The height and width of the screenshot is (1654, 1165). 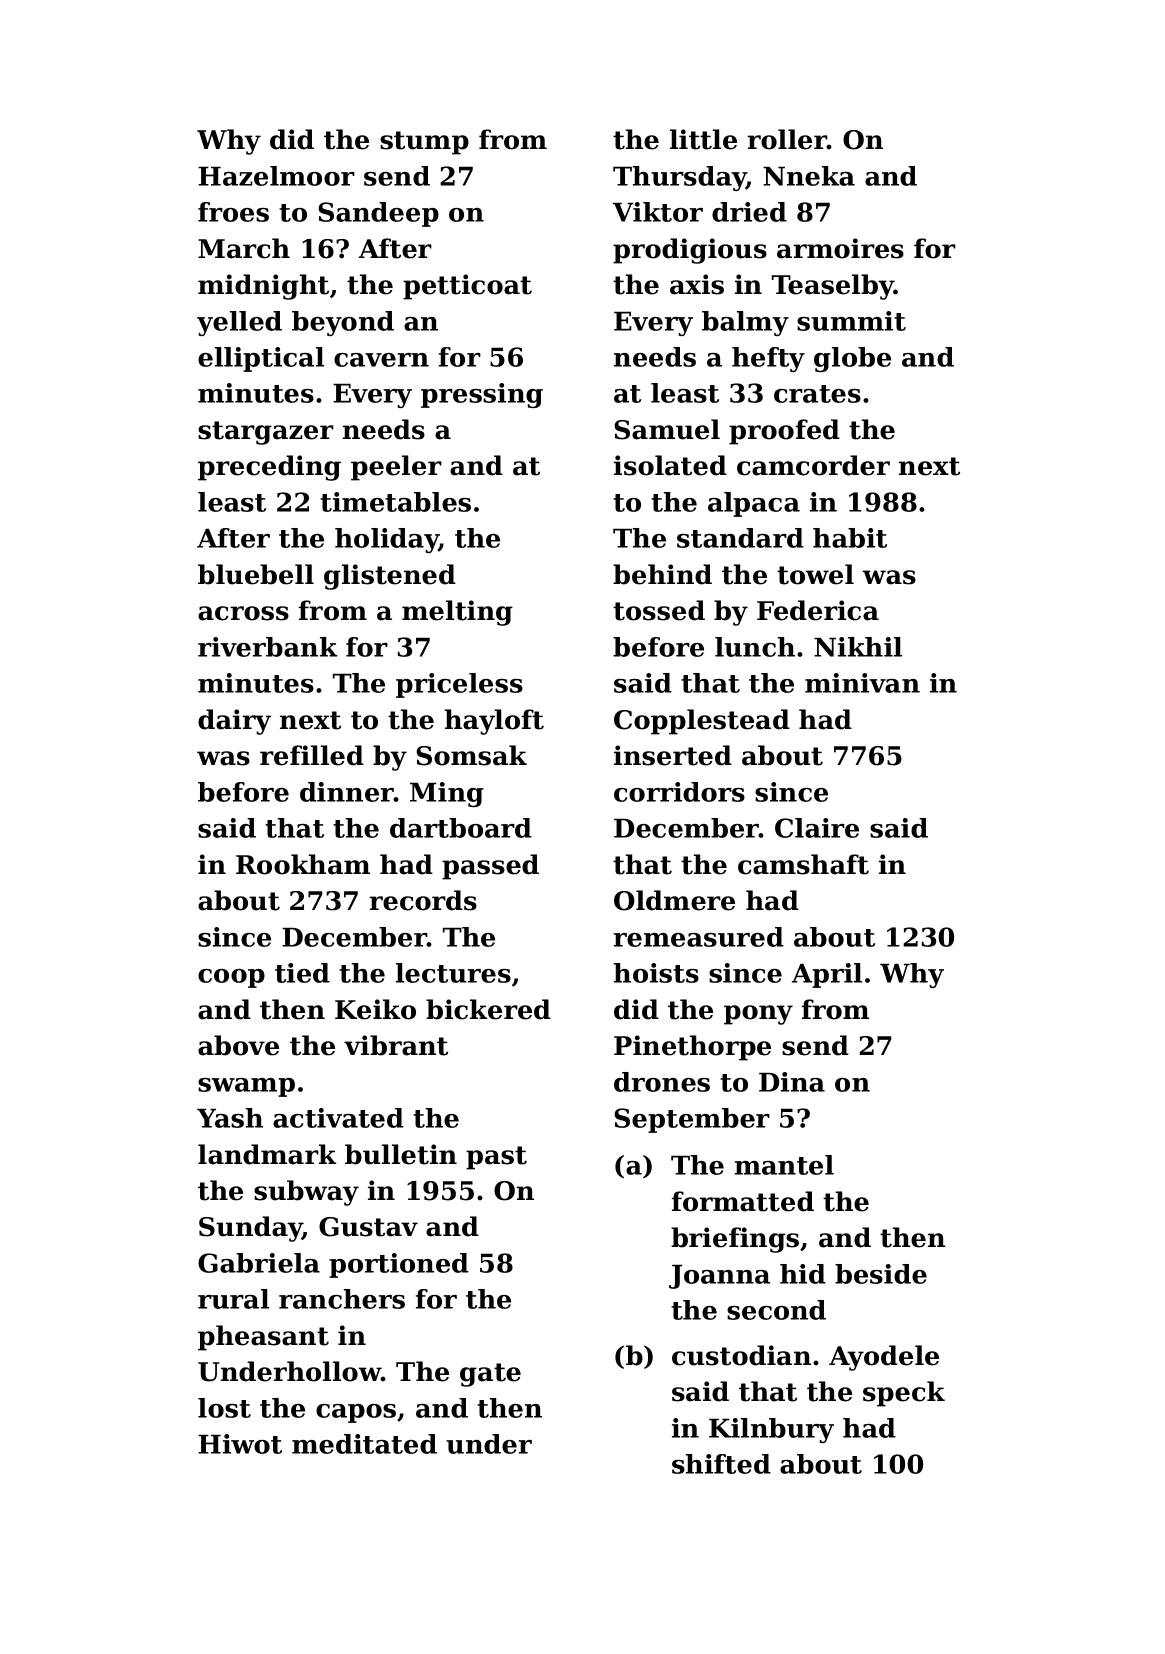 What do you see at coordinates (461, 828) in the screenshot?
I see `dartboard` at bounding box center [461, 828].
